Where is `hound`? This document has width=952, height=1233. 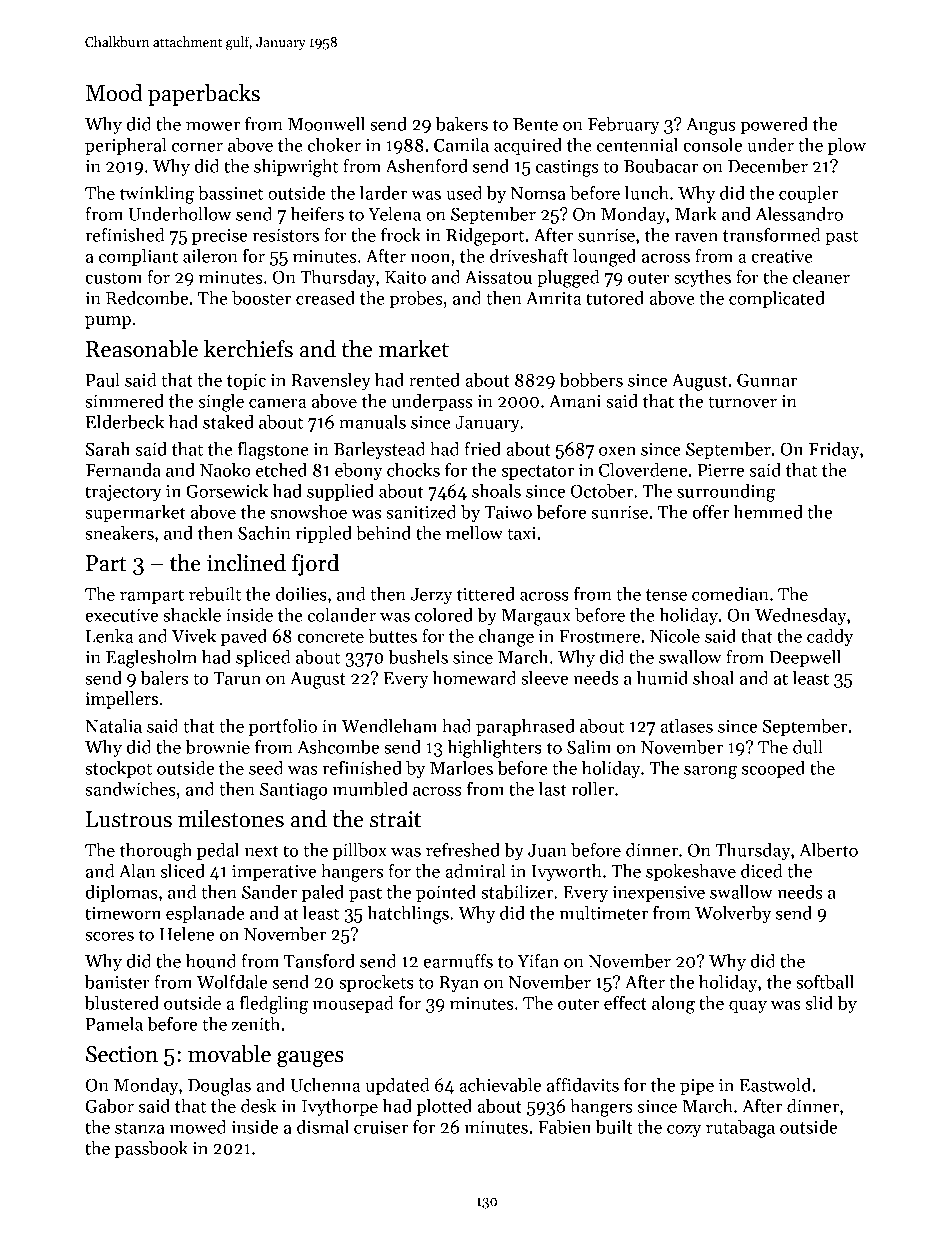
hound is located at coordinates (211, 961).
